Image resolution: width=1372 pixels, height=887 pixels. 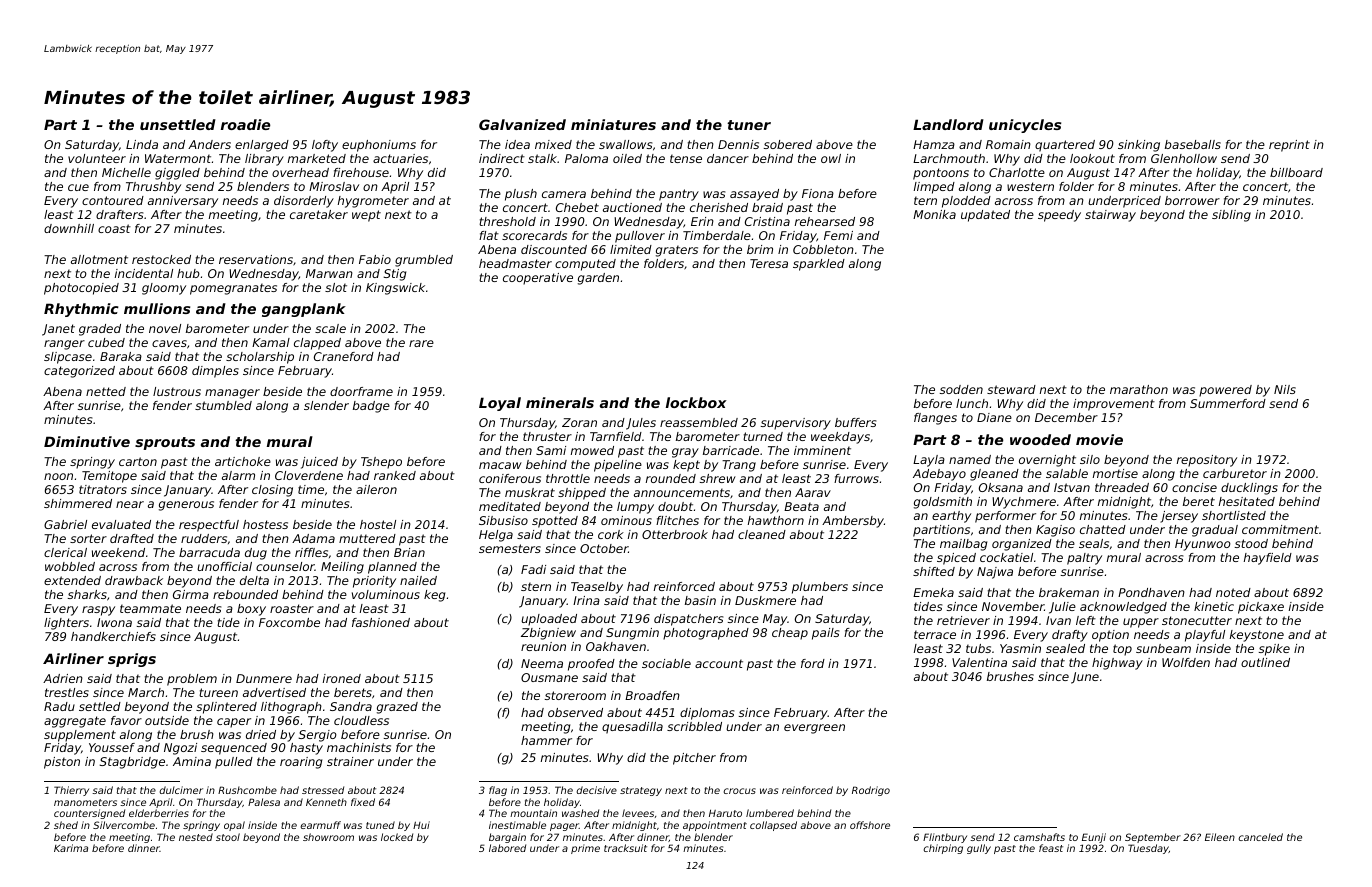 I want to click on dug, so click(x=256, y=554).
